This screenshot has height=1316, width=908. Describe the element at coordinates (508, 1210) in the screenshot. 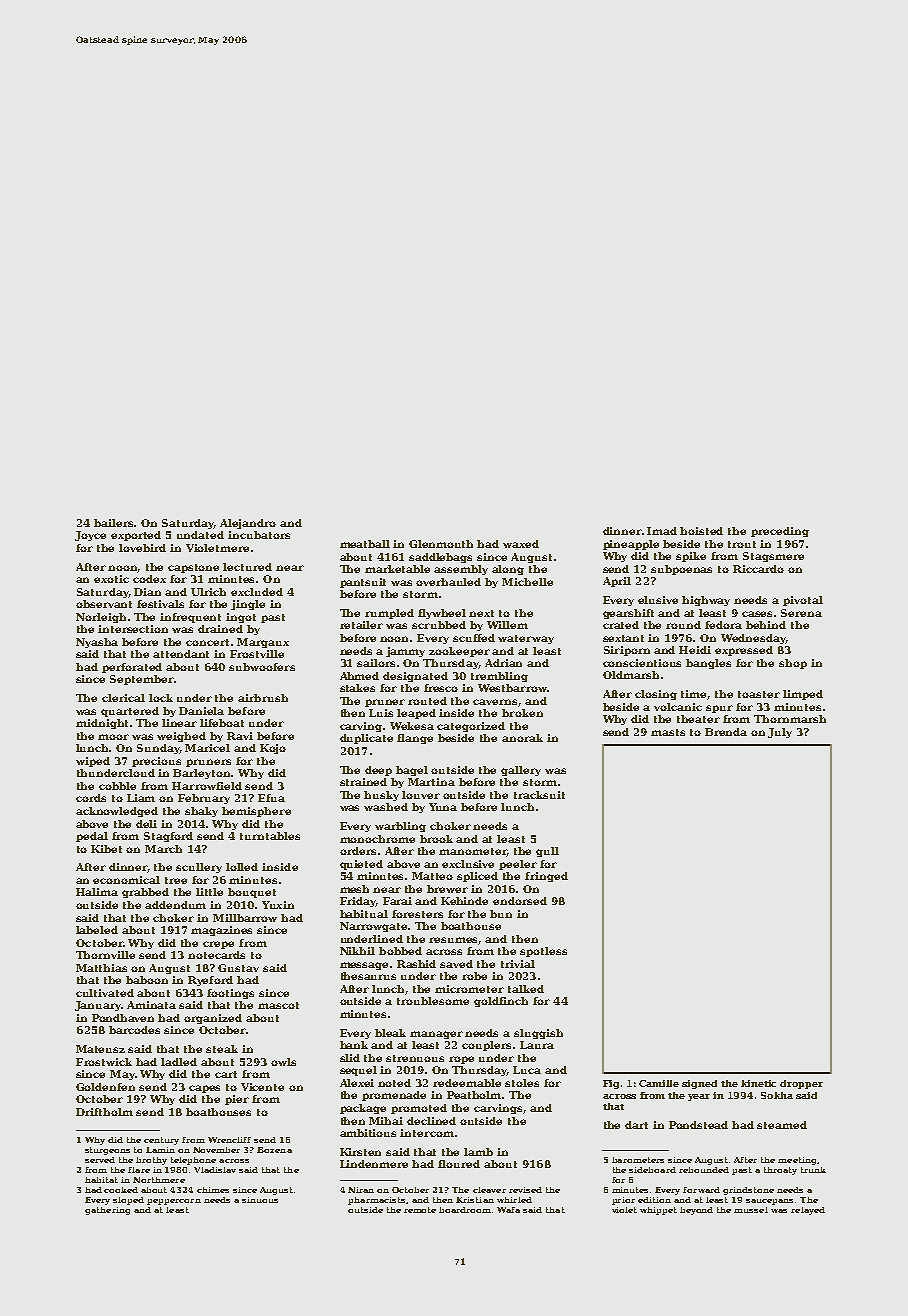

I see `Wafa` at that location.
